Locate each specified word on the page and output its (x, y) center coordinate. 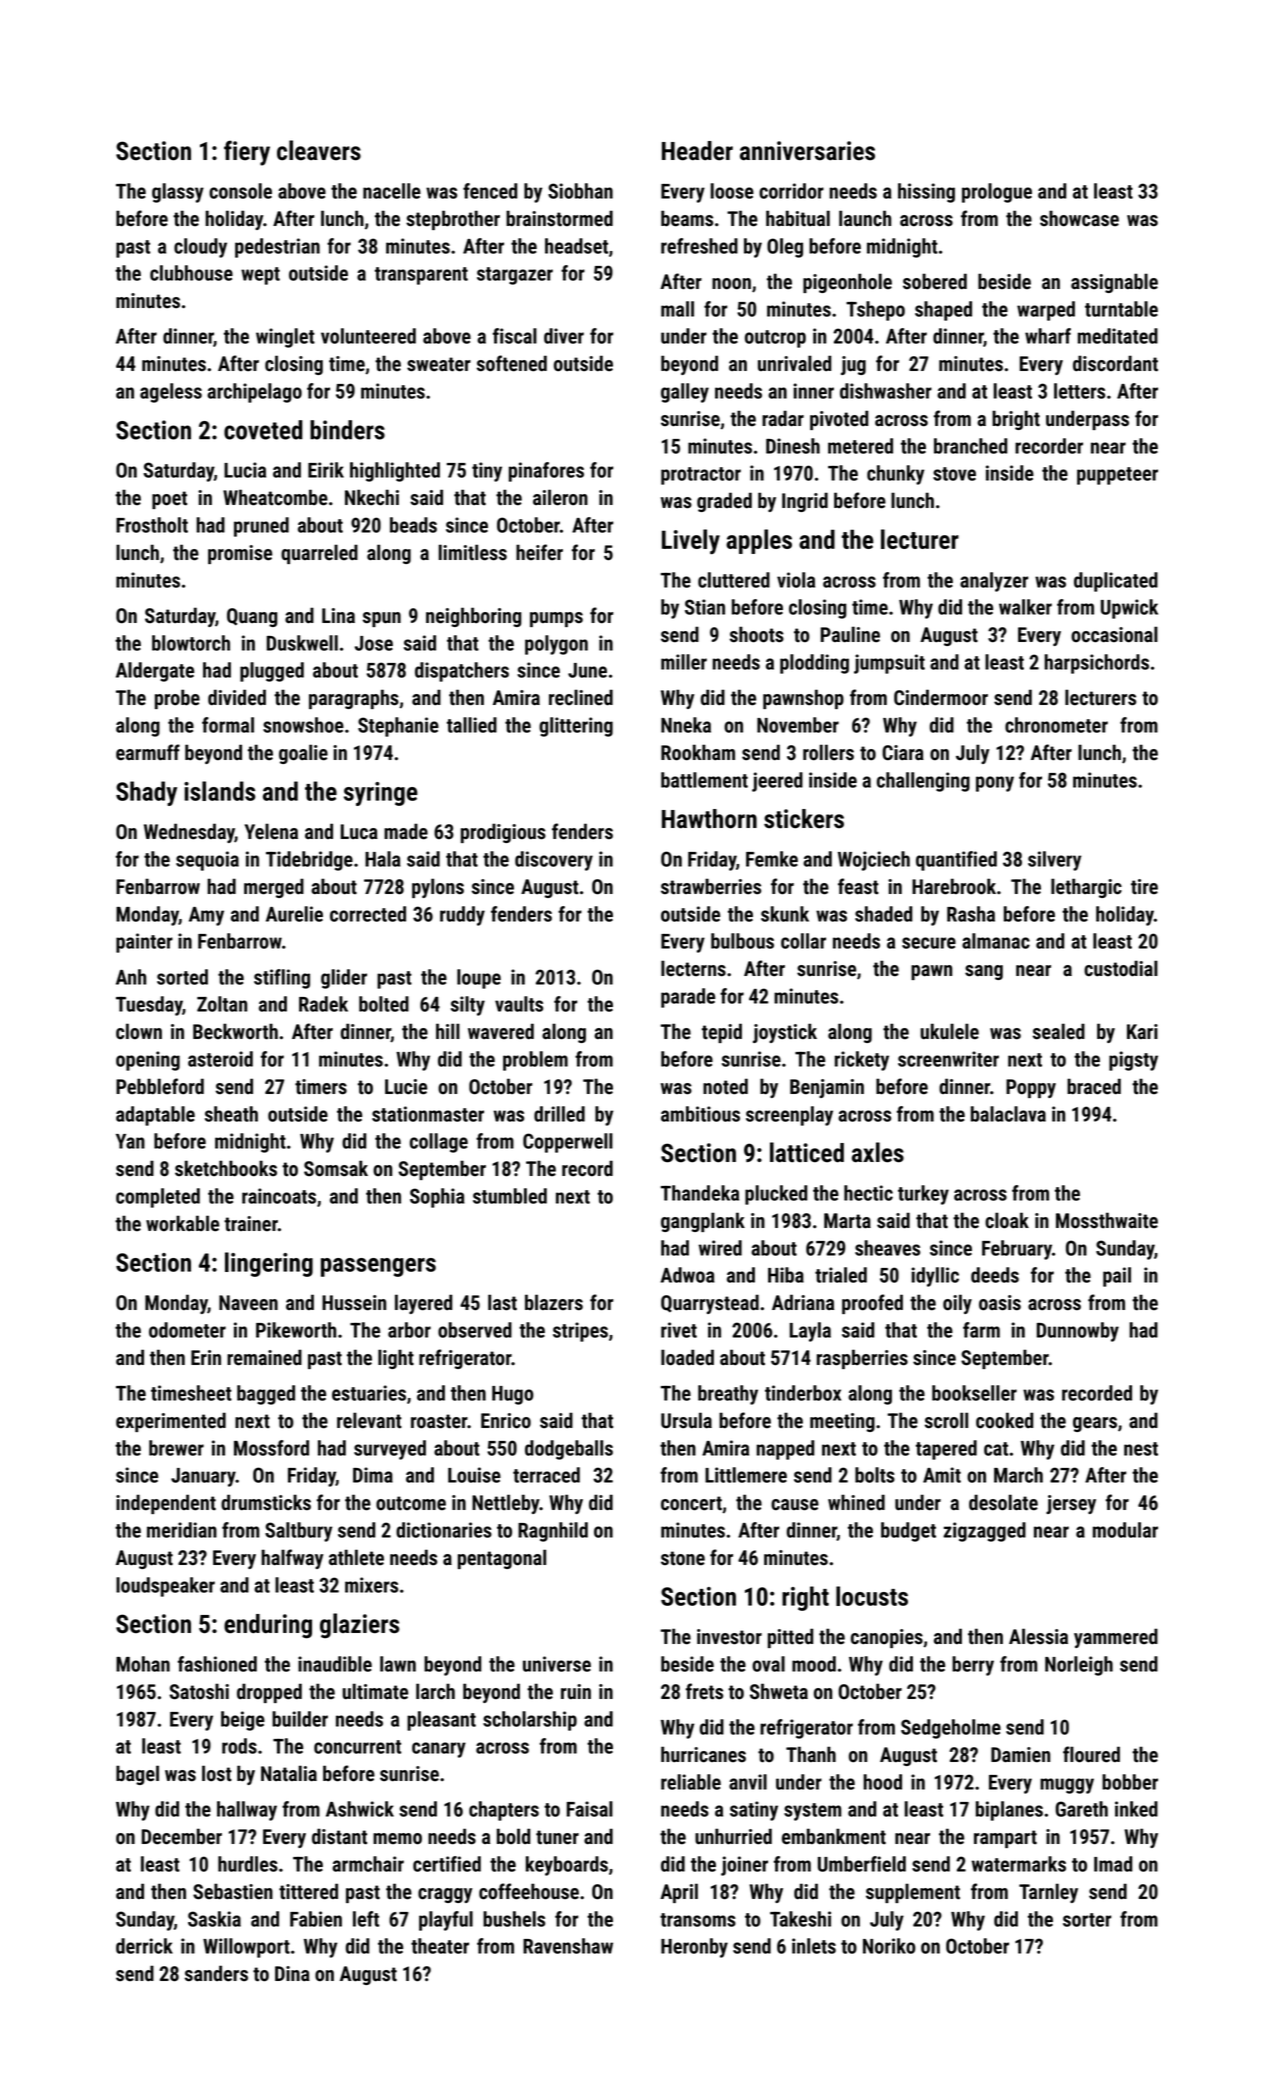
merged (274, 888)
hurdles (248, 1864)
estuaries (369, 1393)
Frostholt (152, 525)
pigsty (1133, 1061)
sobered (935, 281)
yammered (1116, 1638)
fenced (490, 191)
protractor (701, 476)
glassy (178, 193)
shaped (943, 311)
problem (535, 1061)
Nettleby (506, 1504)
